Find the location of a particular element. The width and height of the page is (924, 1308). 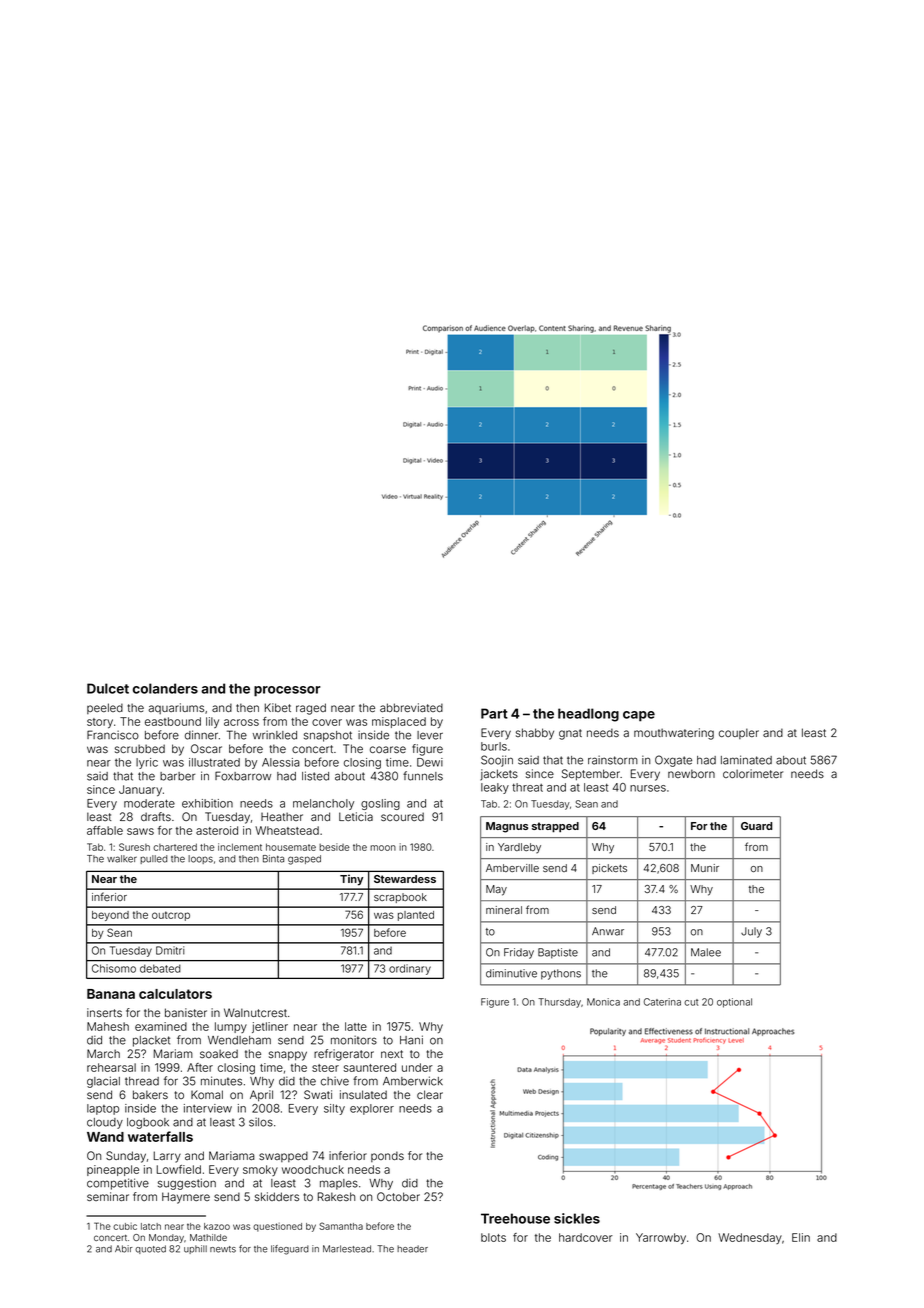

strapped is located at coordinates (555, 827).
